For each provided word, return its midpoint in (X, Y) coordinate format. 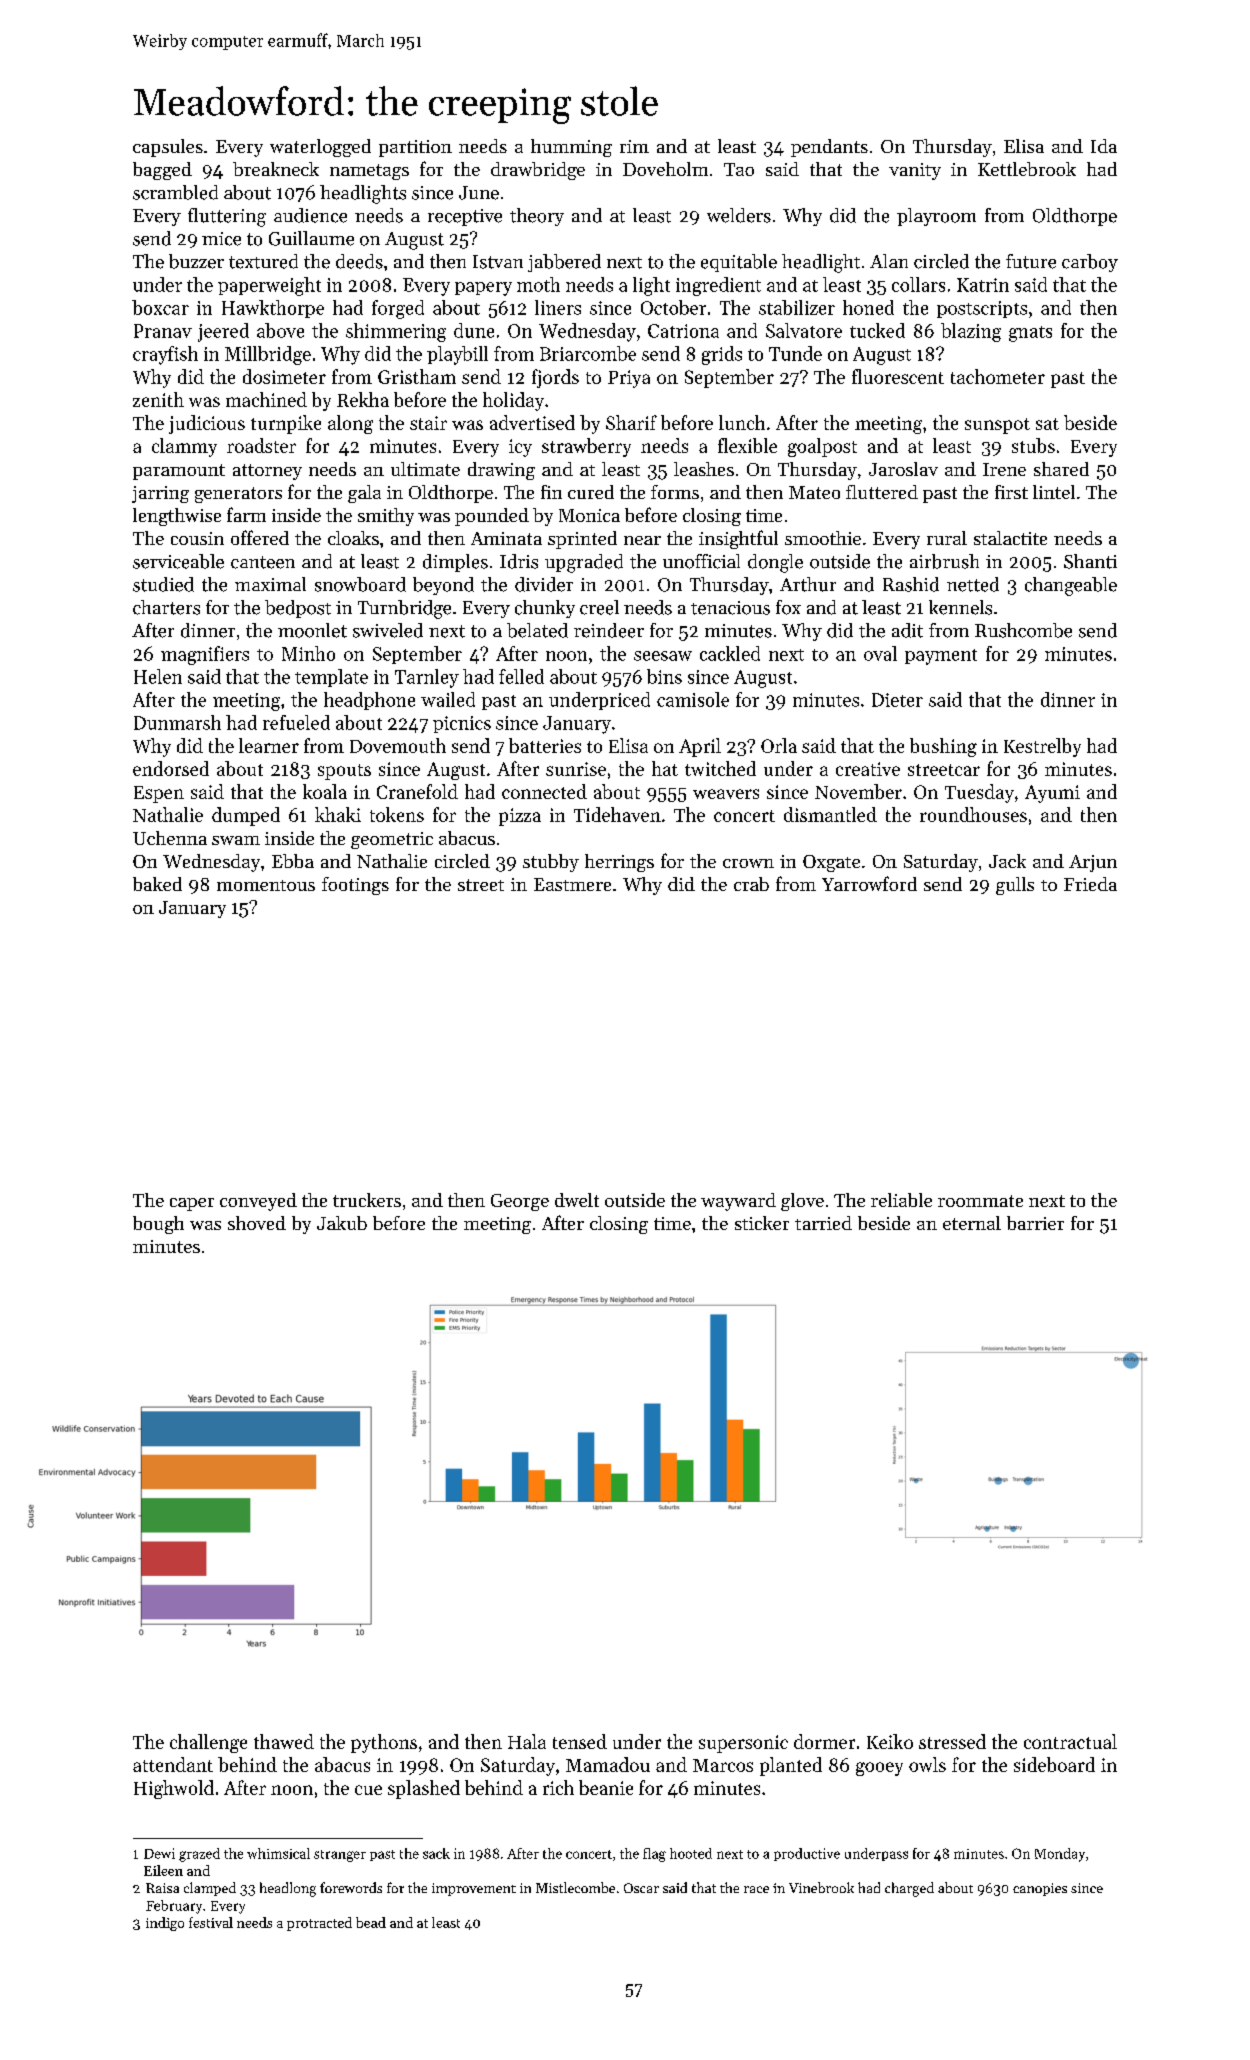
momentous (266, 885)
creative (868, 769)
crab (751, 884)
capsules (168, 148)
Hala (527, 1741)
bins (664, 676)
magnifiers (205, 655)
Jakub (342, 1223)
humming (571, 148)
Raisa (162, 1888)
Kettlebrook (1027, 169)
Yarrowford (869, 883)
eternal (972, 1223)
